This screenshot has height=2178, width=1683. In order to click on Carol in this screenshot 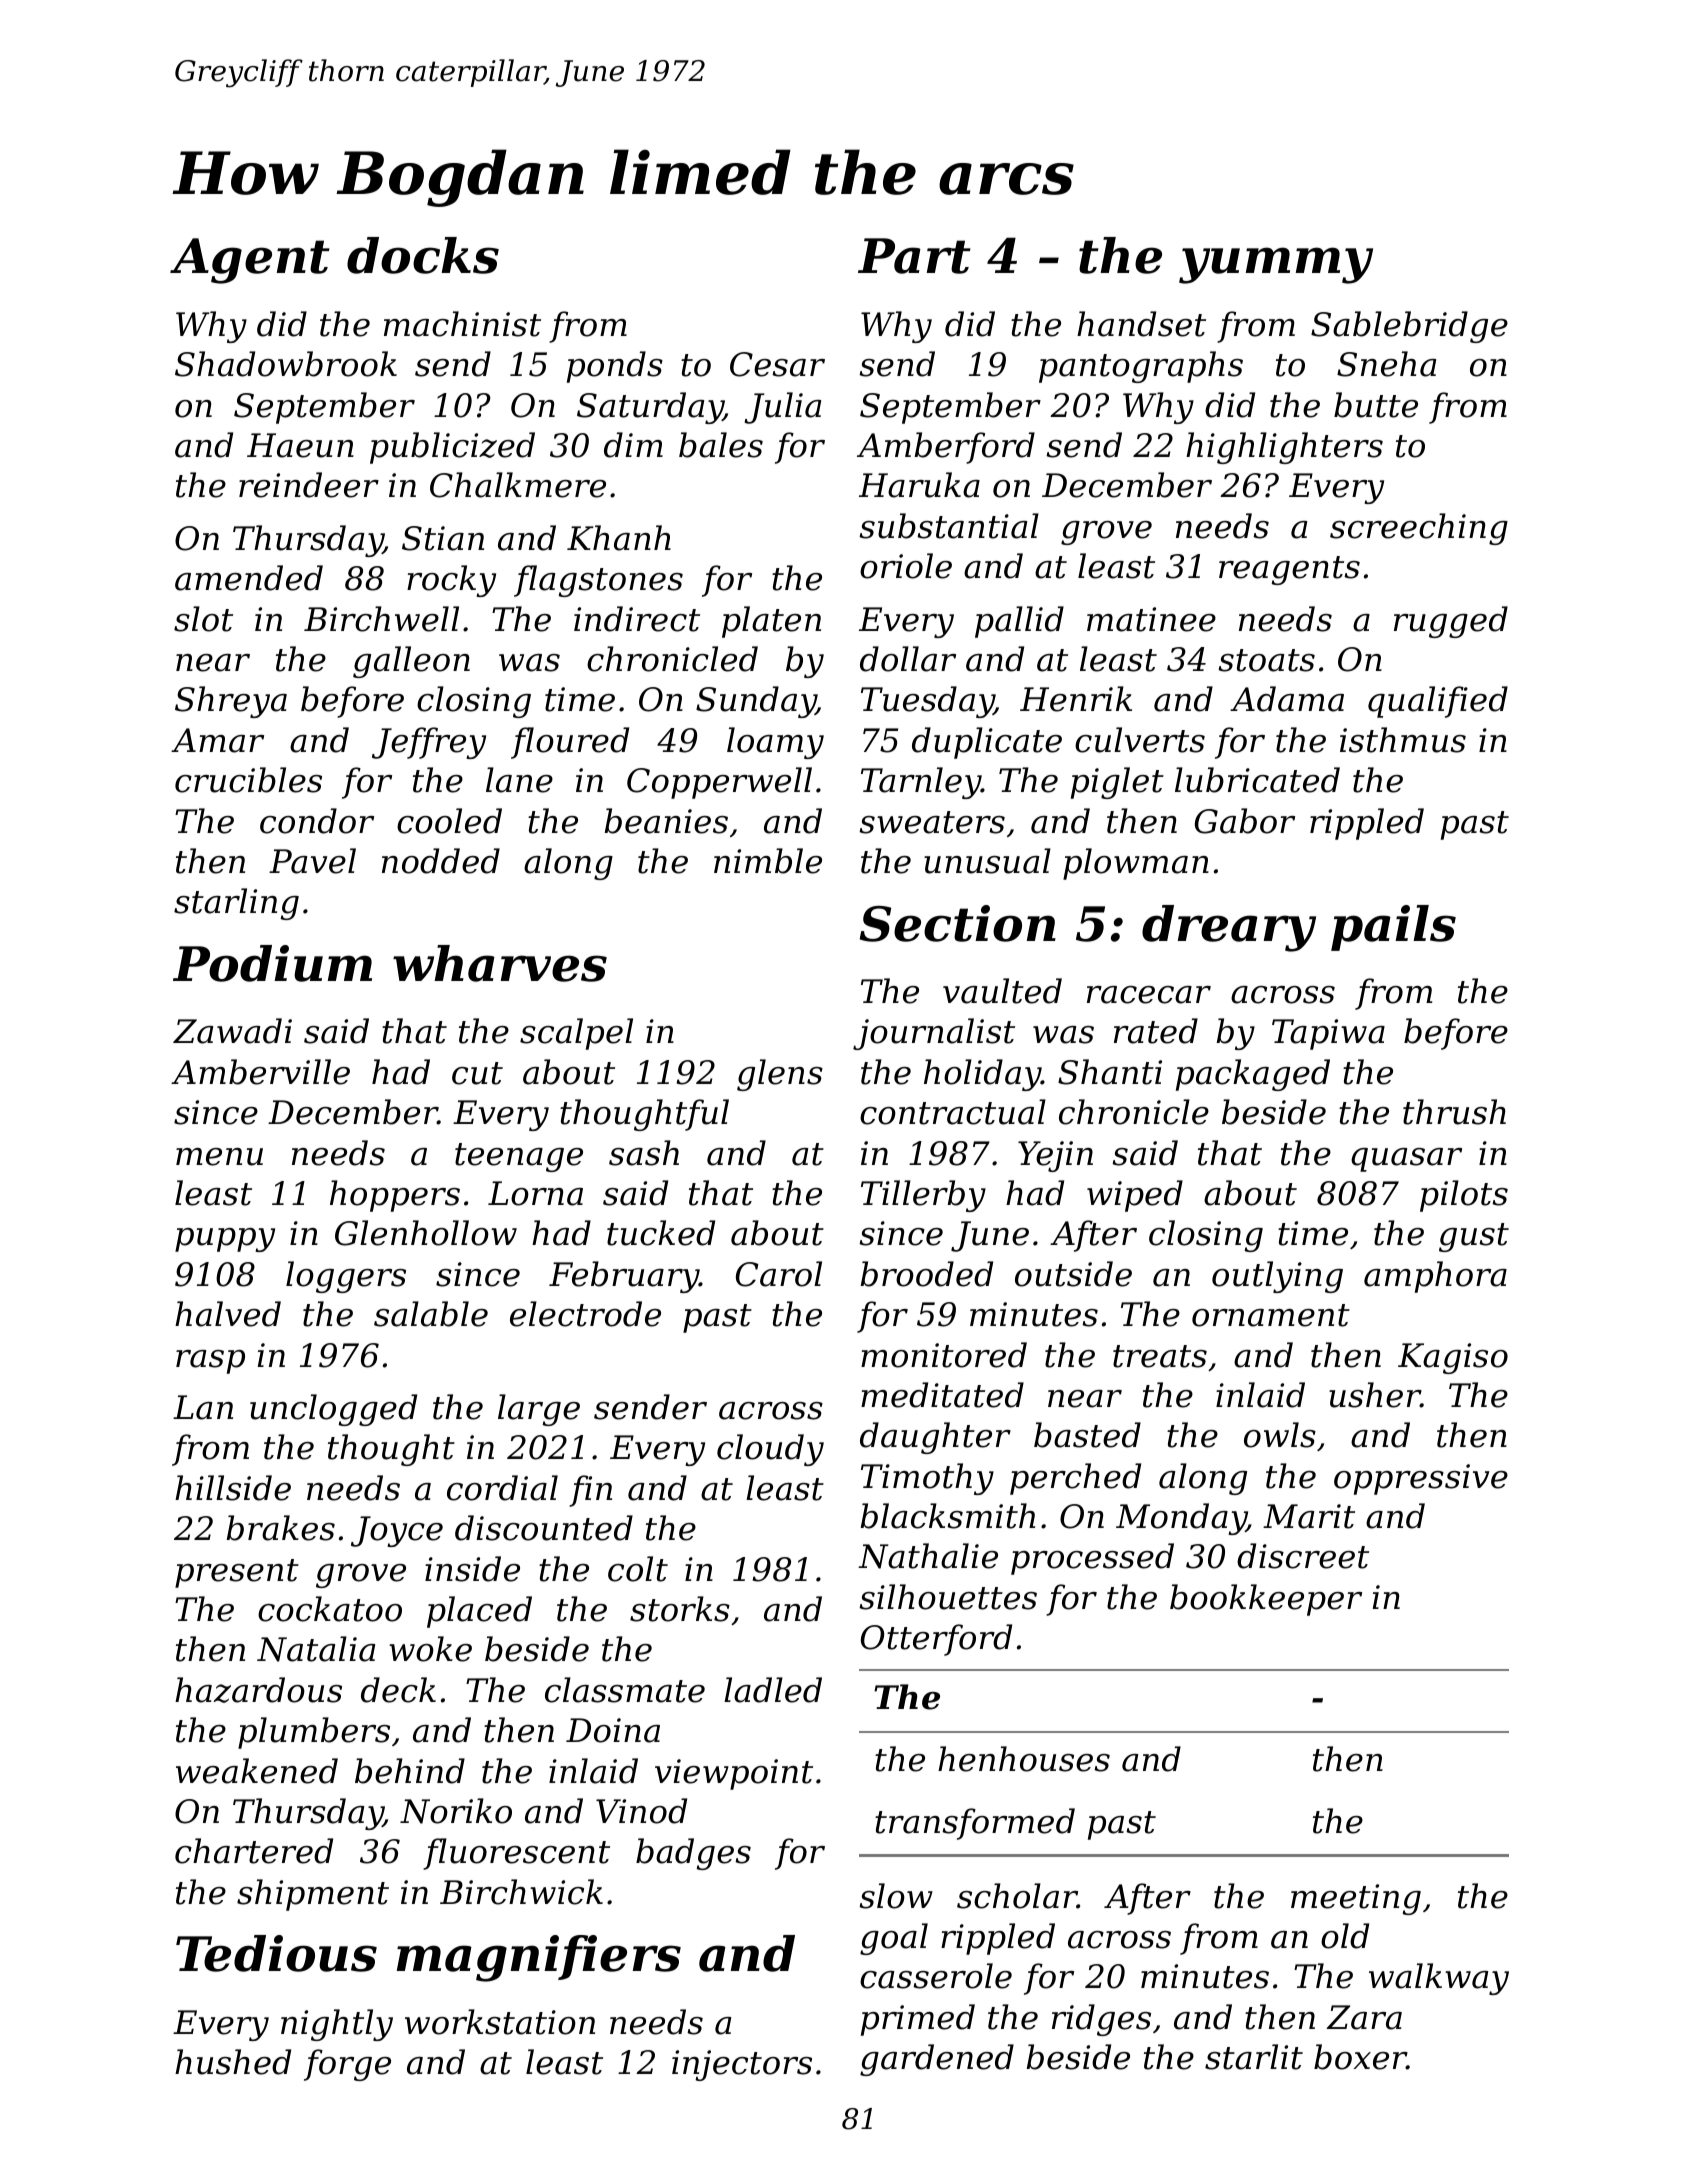, I will do `click(779, 1274)`.
